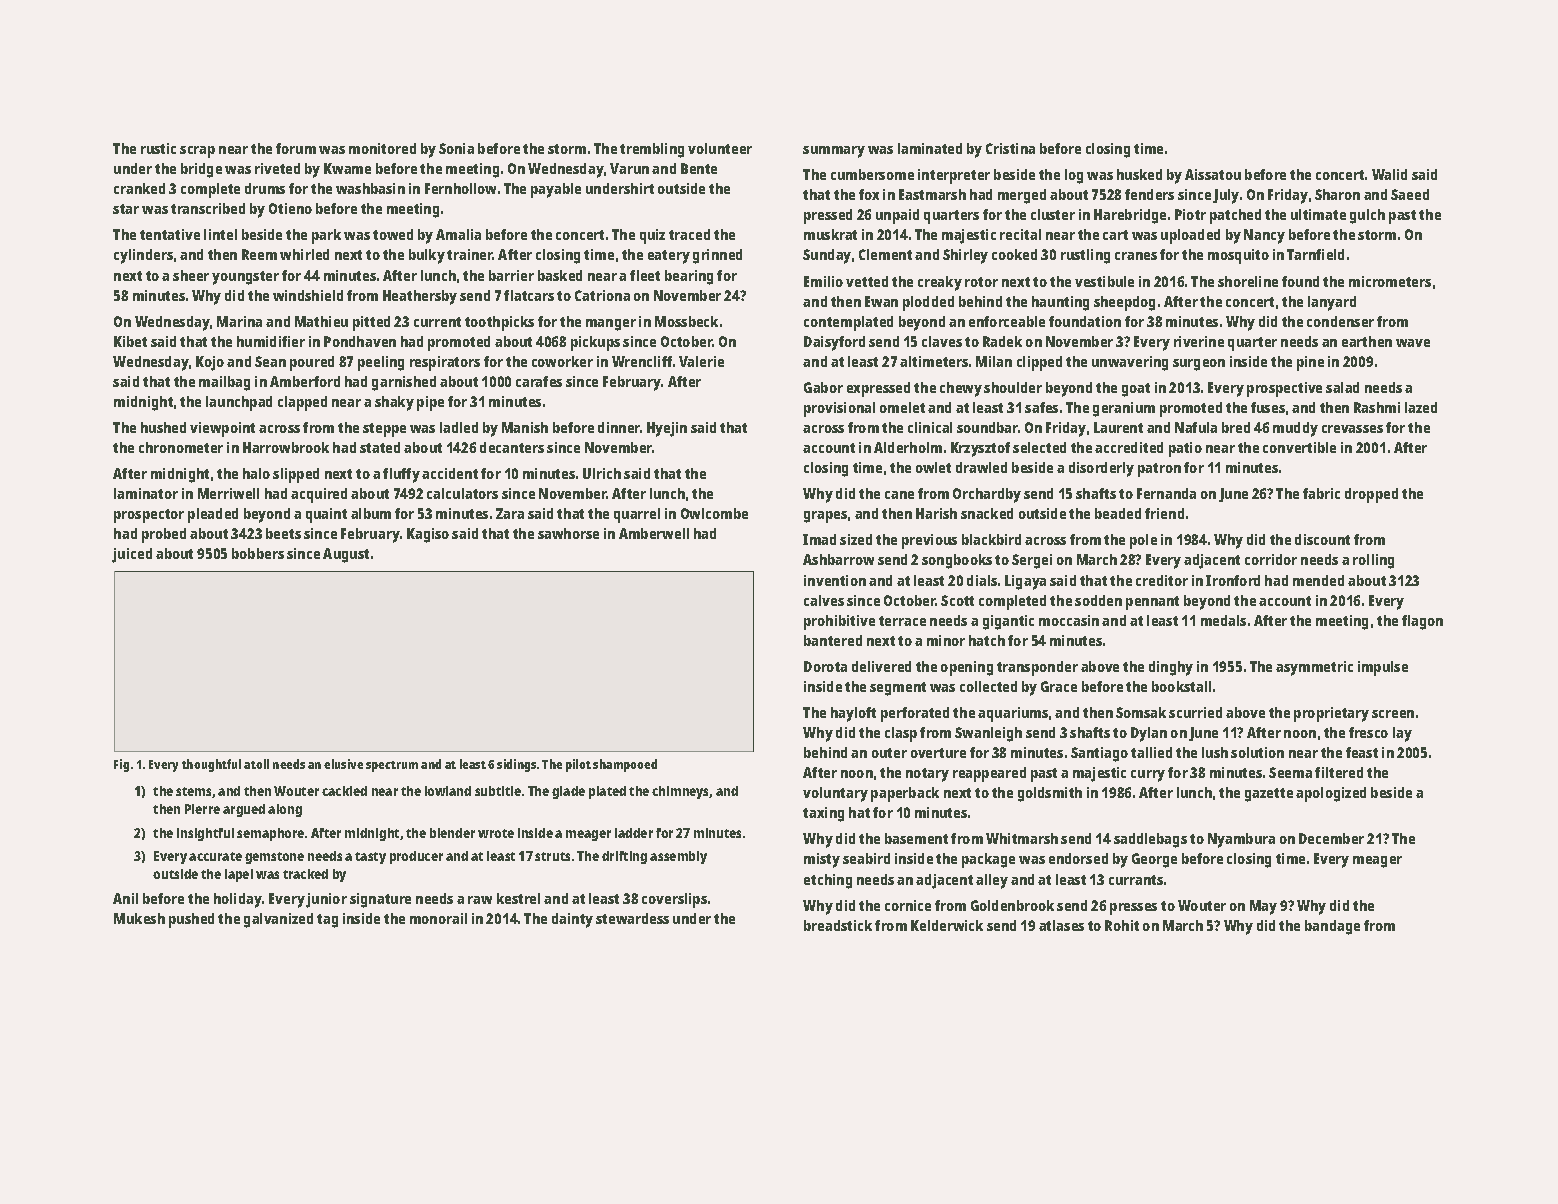 The width and height of the image is (1558, 1204). Describe the element at coordinates (139, 918) in the image. I see `Mukesh` at that location.
